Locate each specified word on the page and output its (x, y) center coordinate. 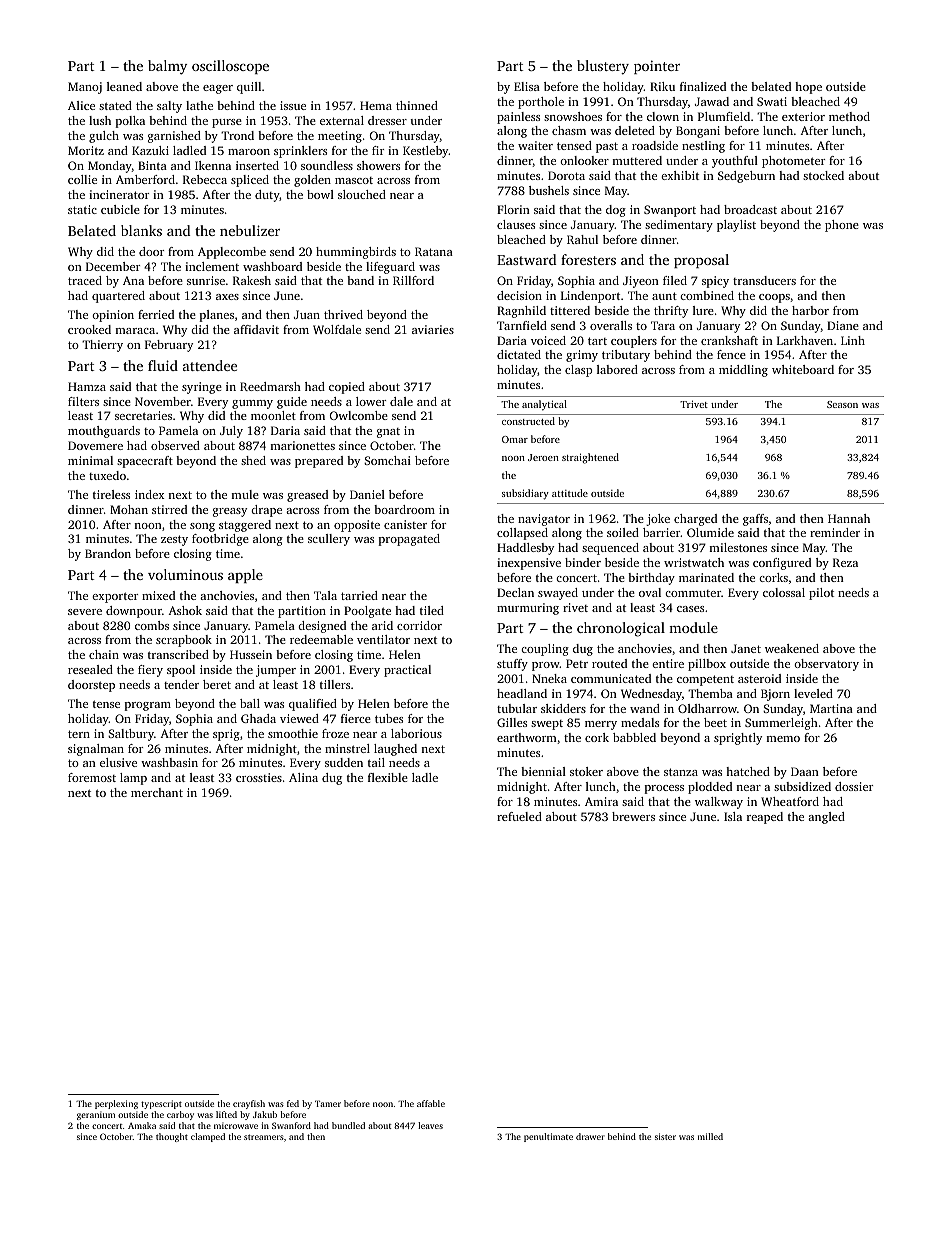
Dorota (566, 175)
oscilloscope (230, 67)
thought (172, 1137)
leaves (430, 1125)
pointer (657, 67)
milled (710, 1136)
